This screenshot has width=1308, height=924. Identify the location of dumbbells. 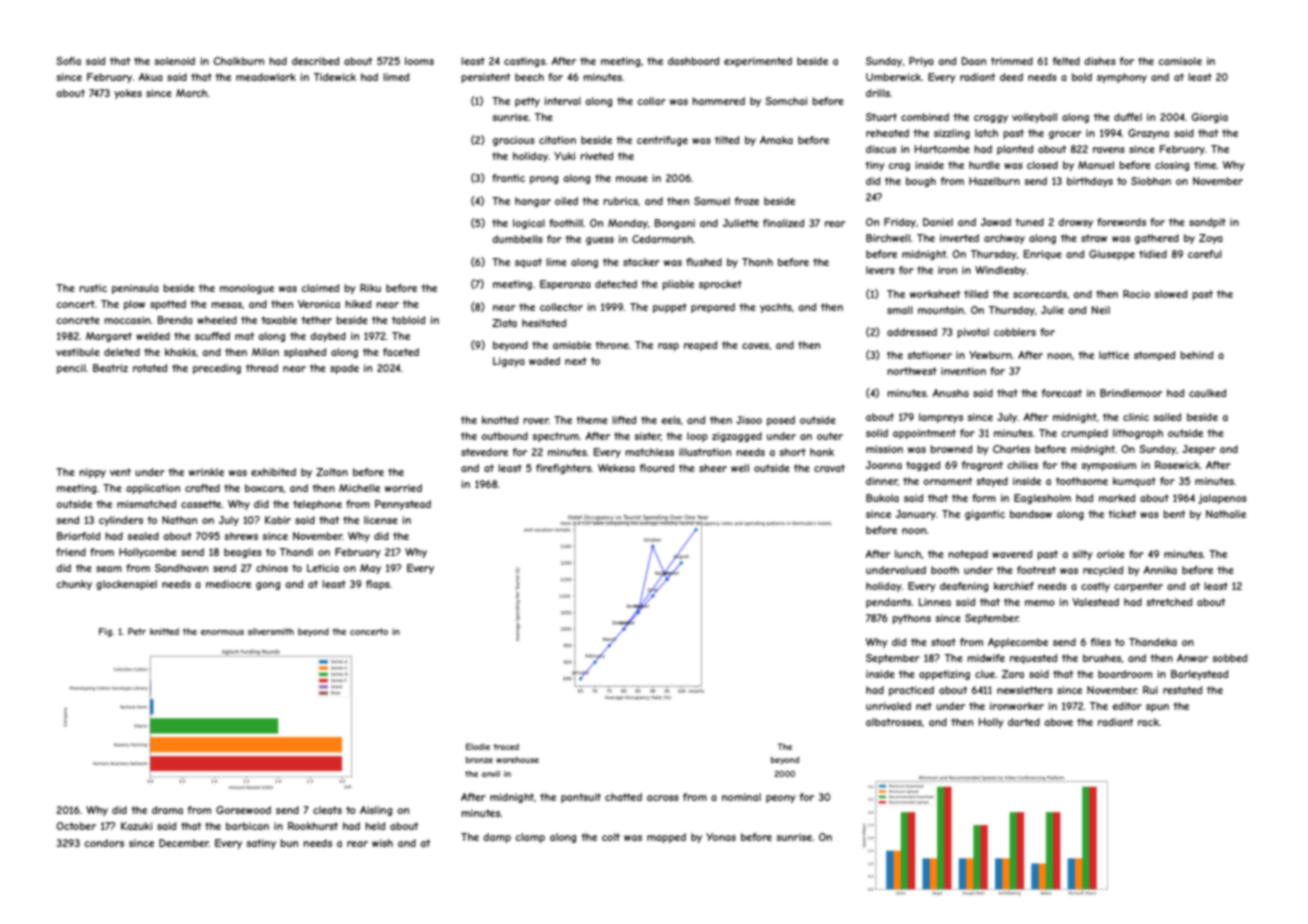
(517, 239).
